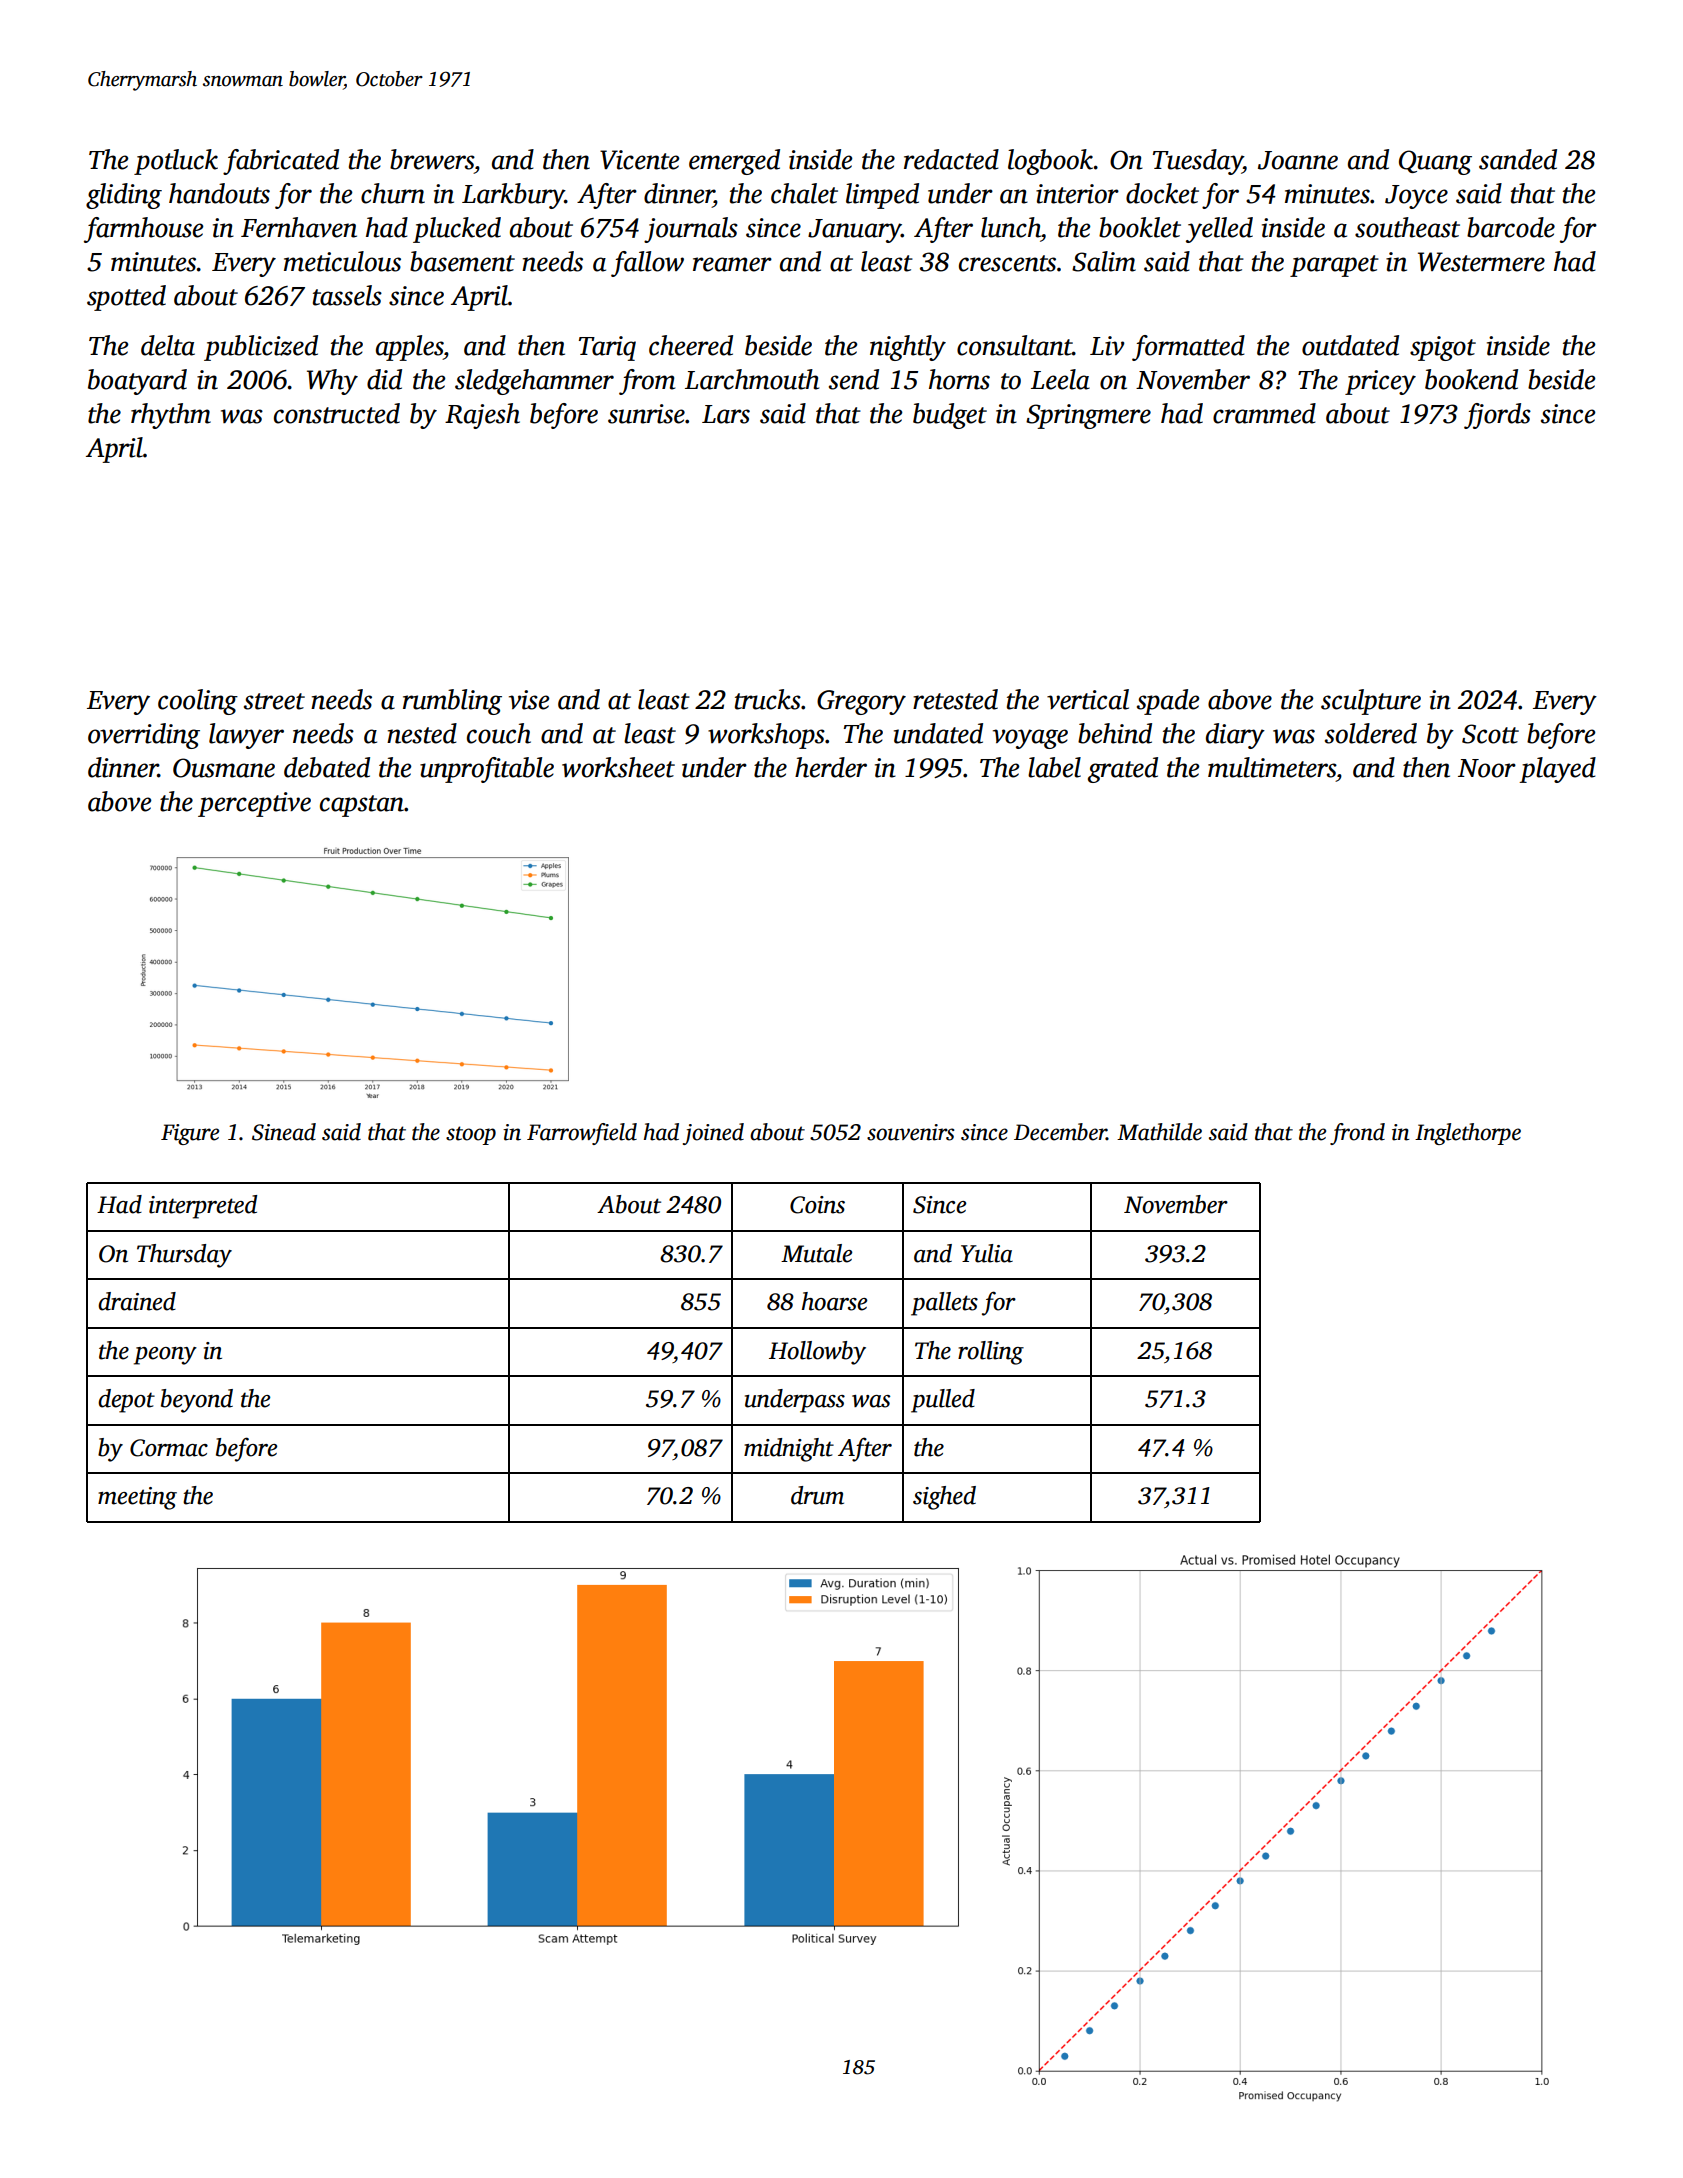  What do you see at coordinates (246, 736) in the document?
I see `lawyer` at bounding box center [246, 736].
